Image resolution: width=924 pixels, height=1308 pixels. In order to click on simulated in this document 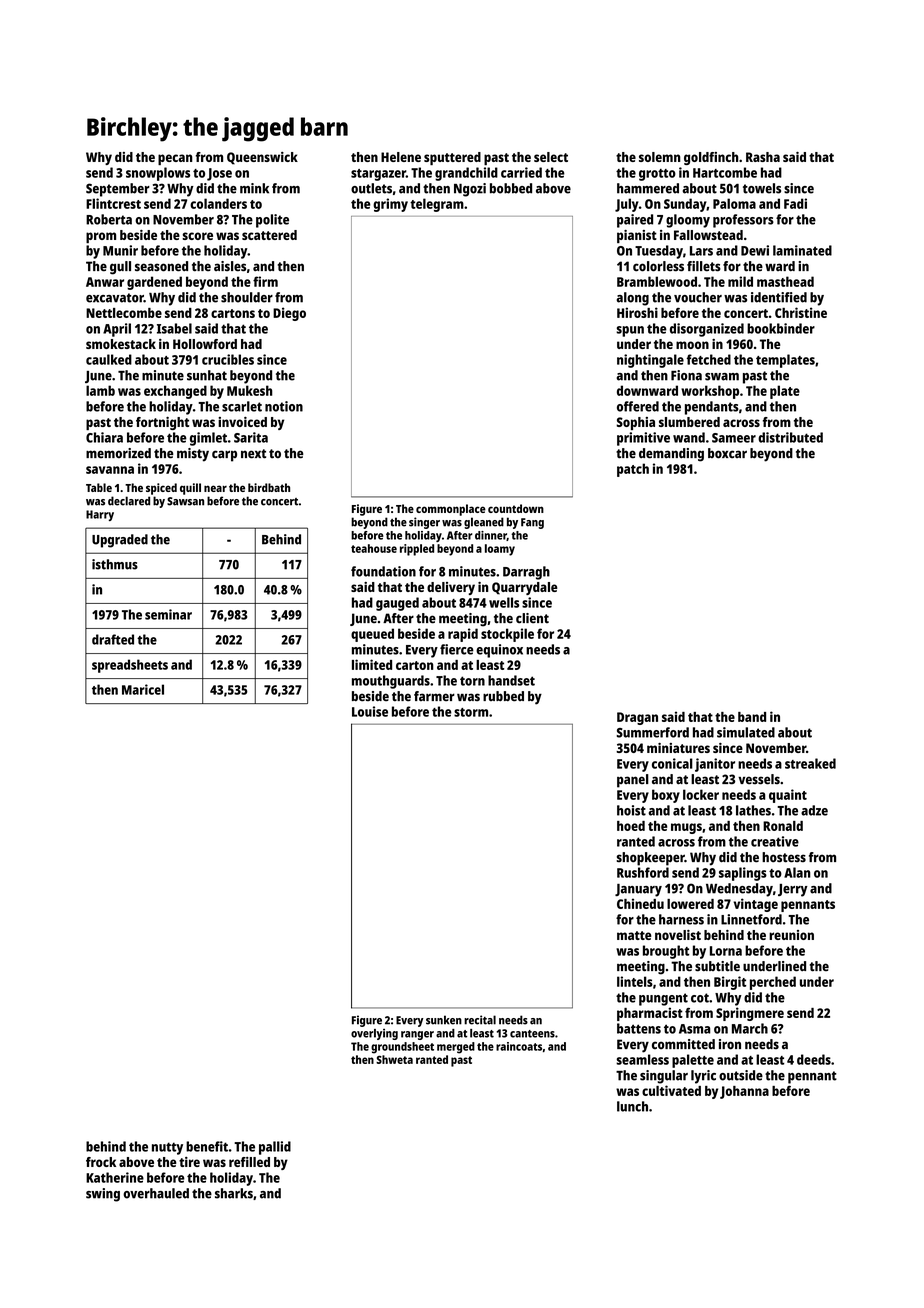, I will do `click(746, 732)`.
